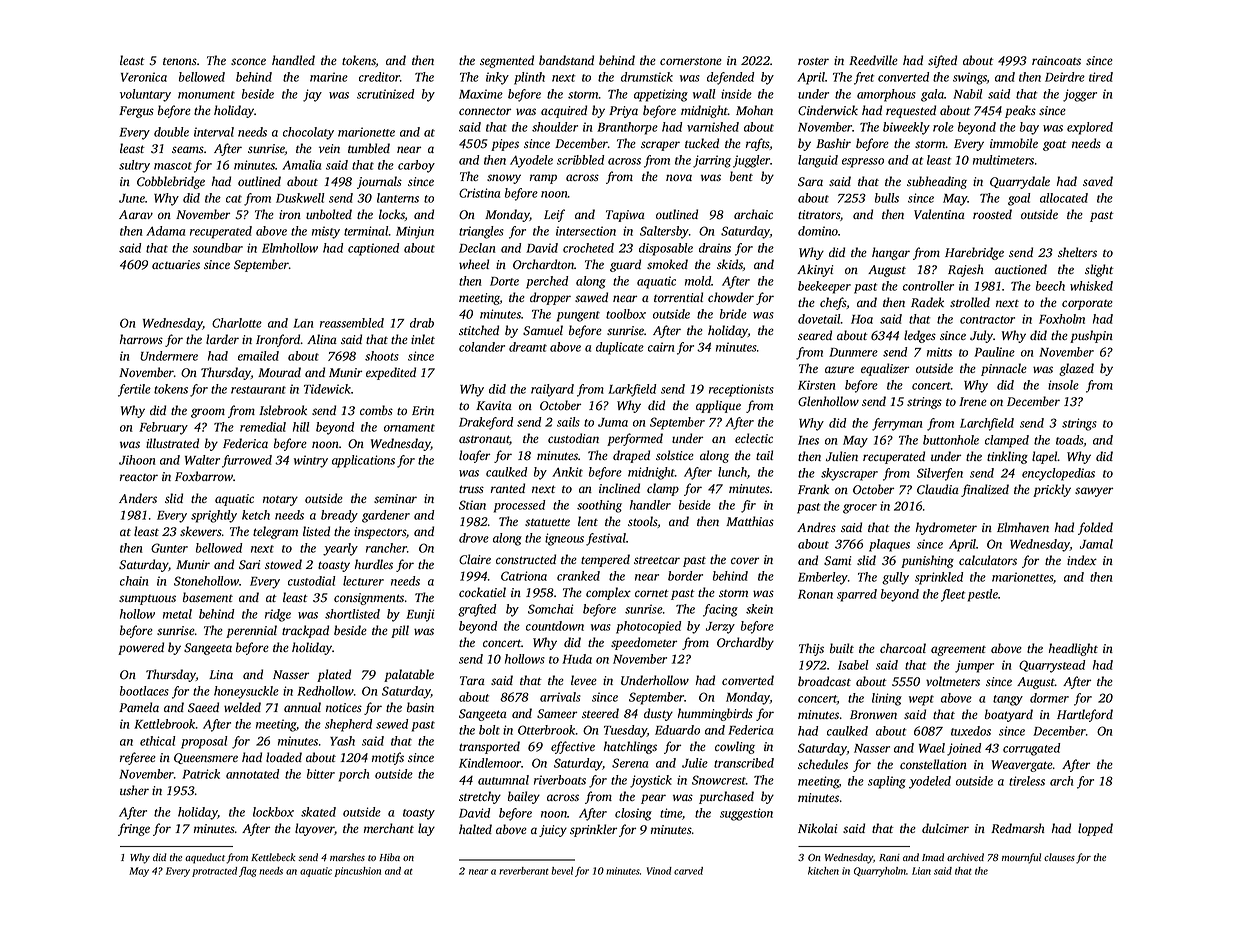  I want to click on Silverfen, so click(940, 474).
